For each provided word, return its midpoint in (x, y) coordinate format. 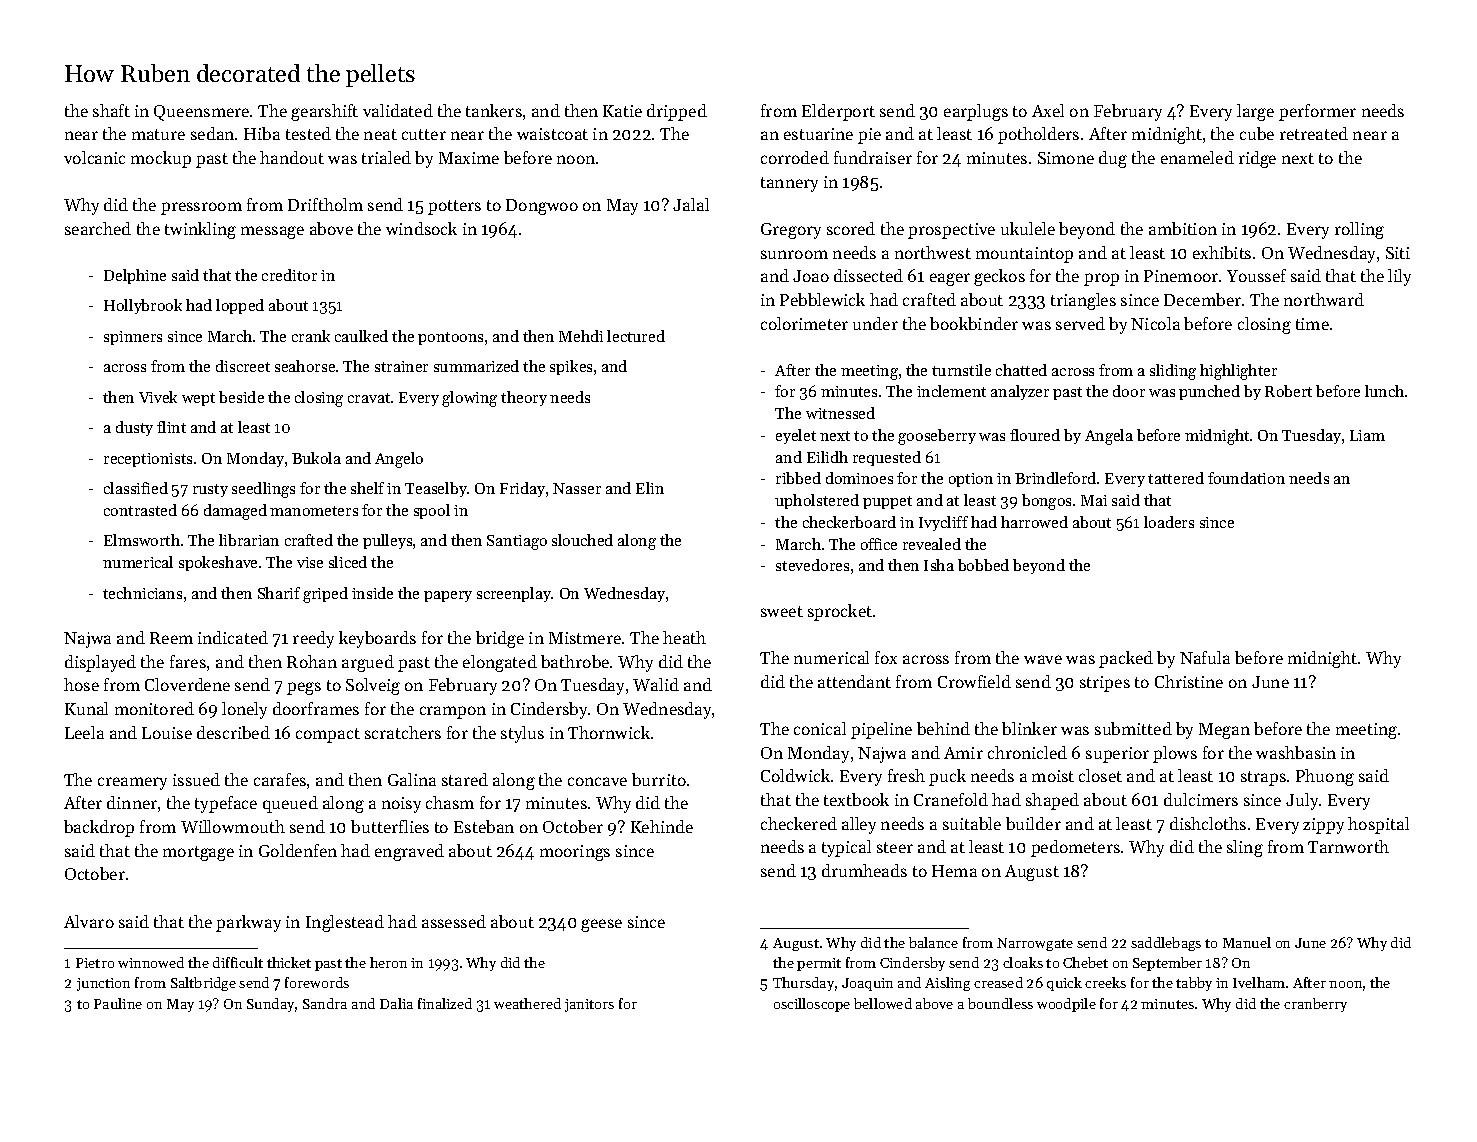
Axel (1048, 110)
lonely (244, 710)
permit (819, 964)
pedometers (1075, 848)
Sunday (270, 1005)
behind (943, 728)
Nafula (1205, 657)
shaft (111, 110)
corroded (795, 157)
